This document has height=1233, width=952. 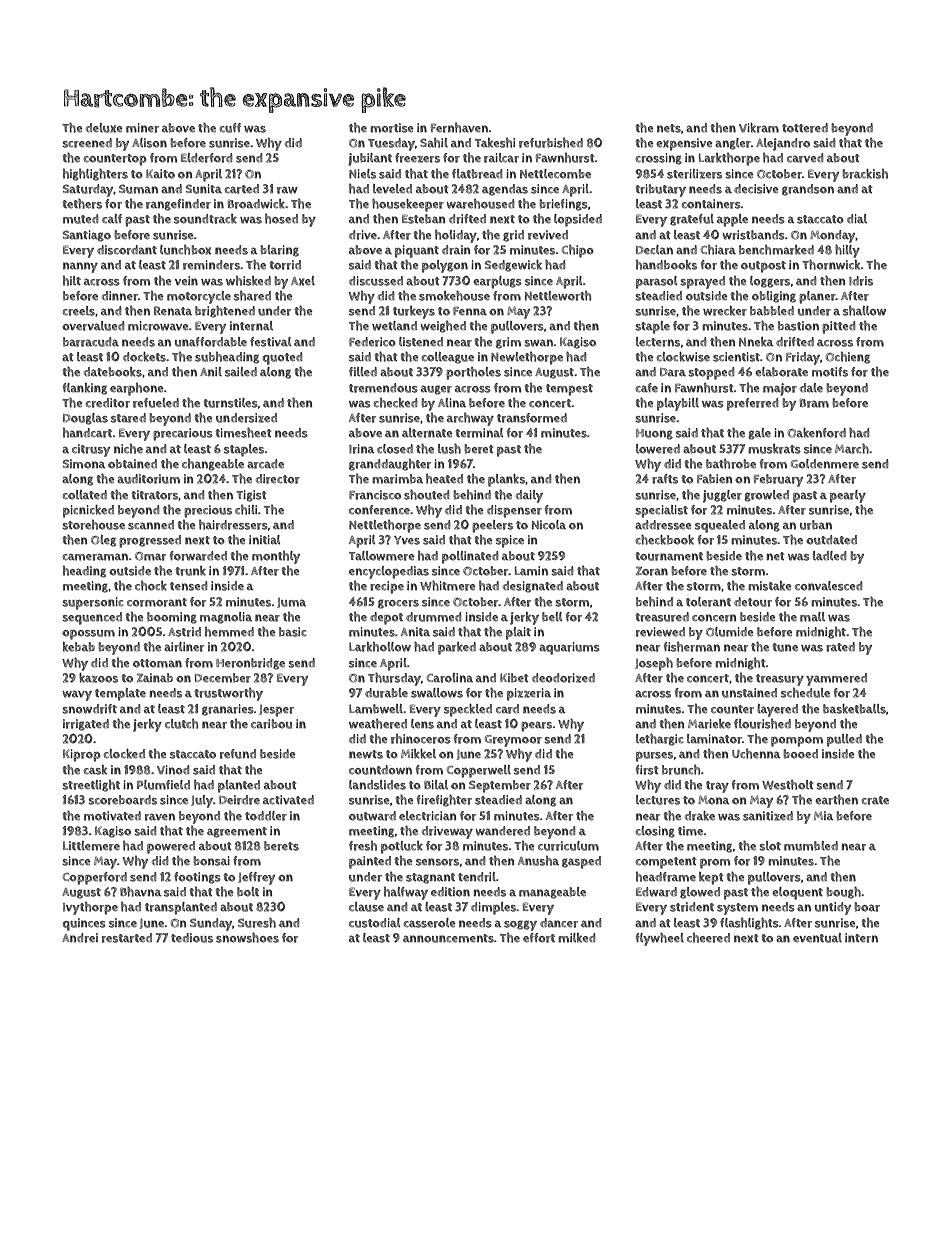 I want to click on Nettlecombe, so click(x=555, y=174).
